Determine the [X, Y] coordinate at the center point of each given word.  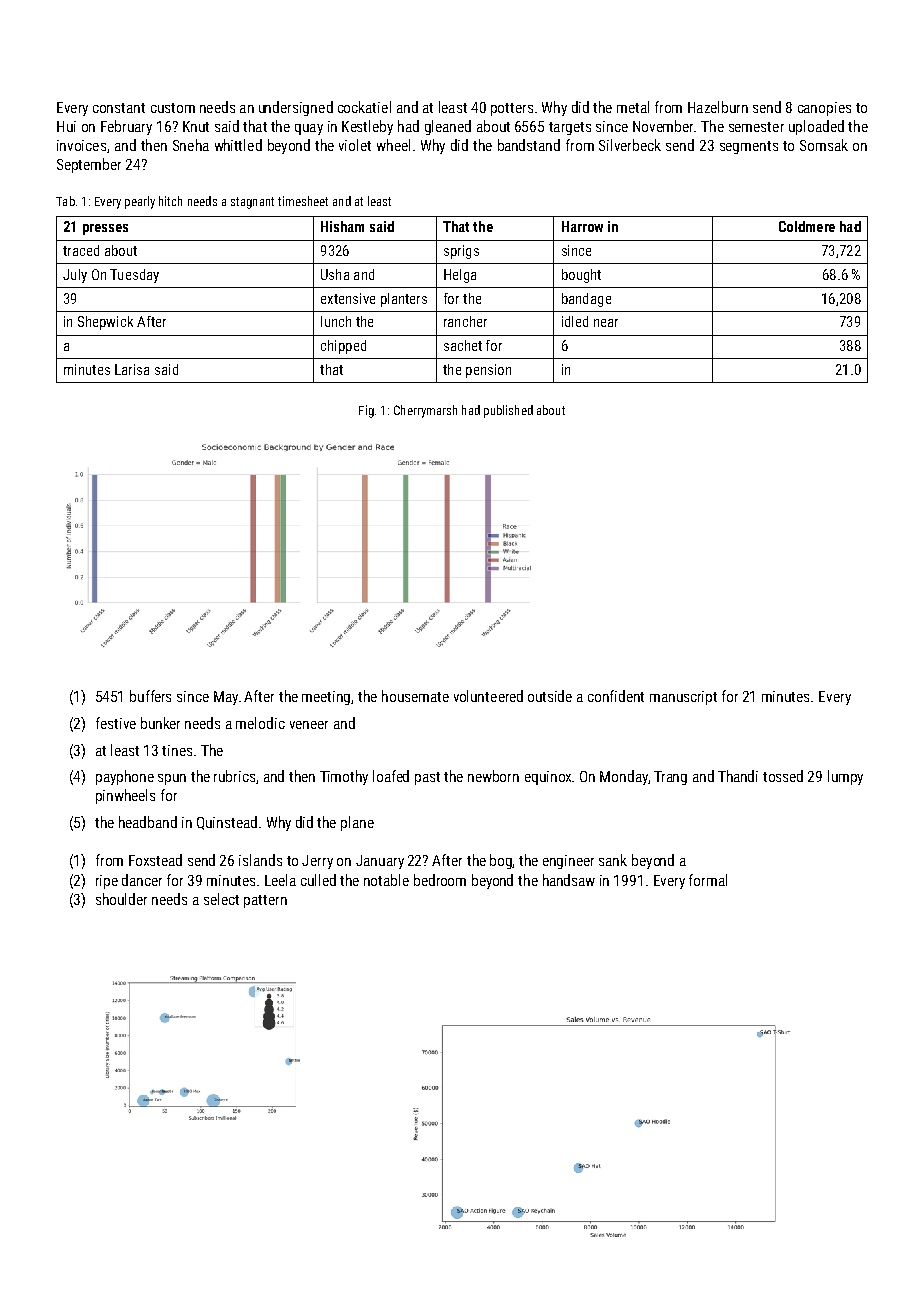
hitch [170, 201]
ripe [107, 882]
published [508, 411]
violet [355, 145]
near [606, 323]
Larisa [132, 369]
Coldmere [807, 226]
